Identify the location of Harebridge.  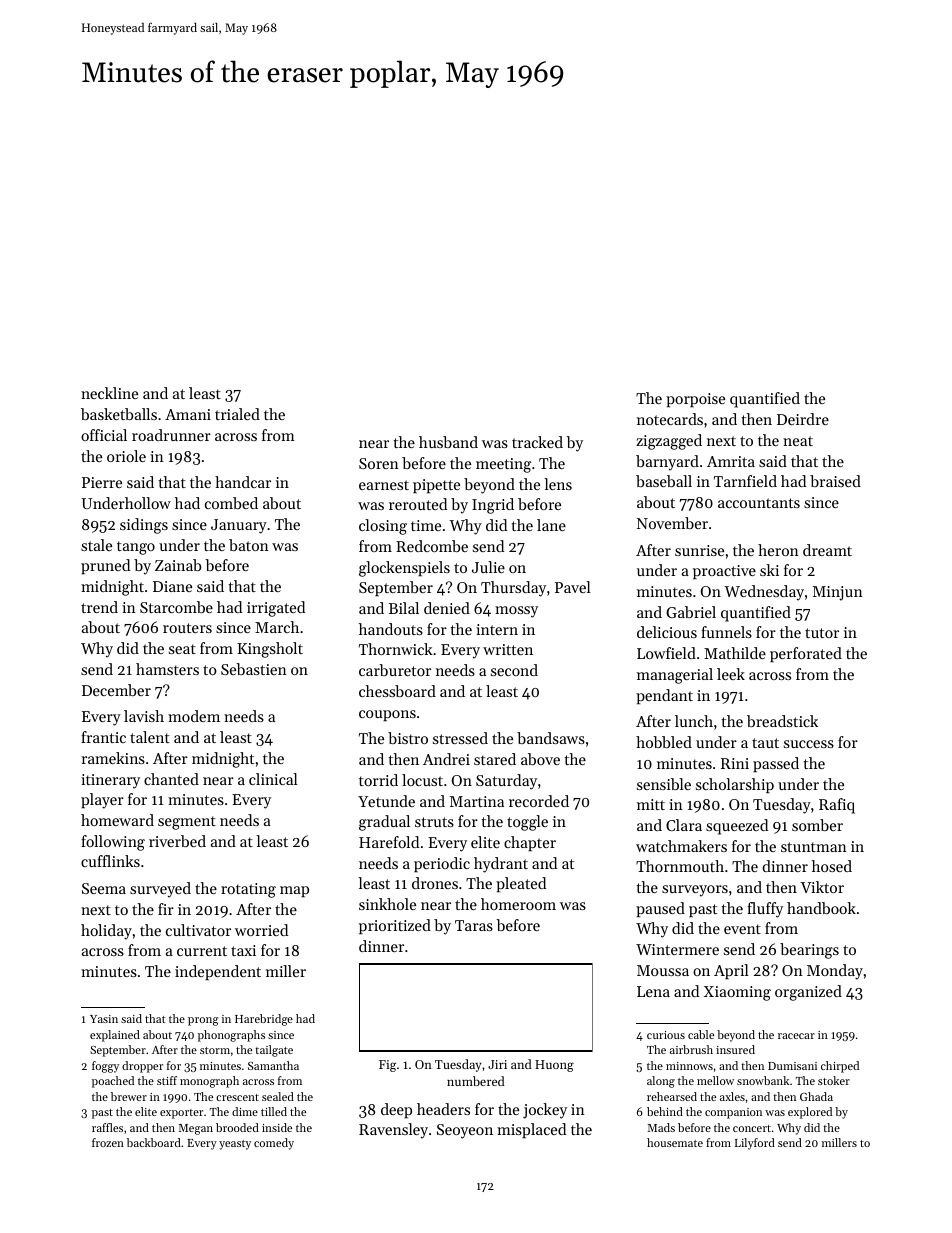
(264, 1020).
